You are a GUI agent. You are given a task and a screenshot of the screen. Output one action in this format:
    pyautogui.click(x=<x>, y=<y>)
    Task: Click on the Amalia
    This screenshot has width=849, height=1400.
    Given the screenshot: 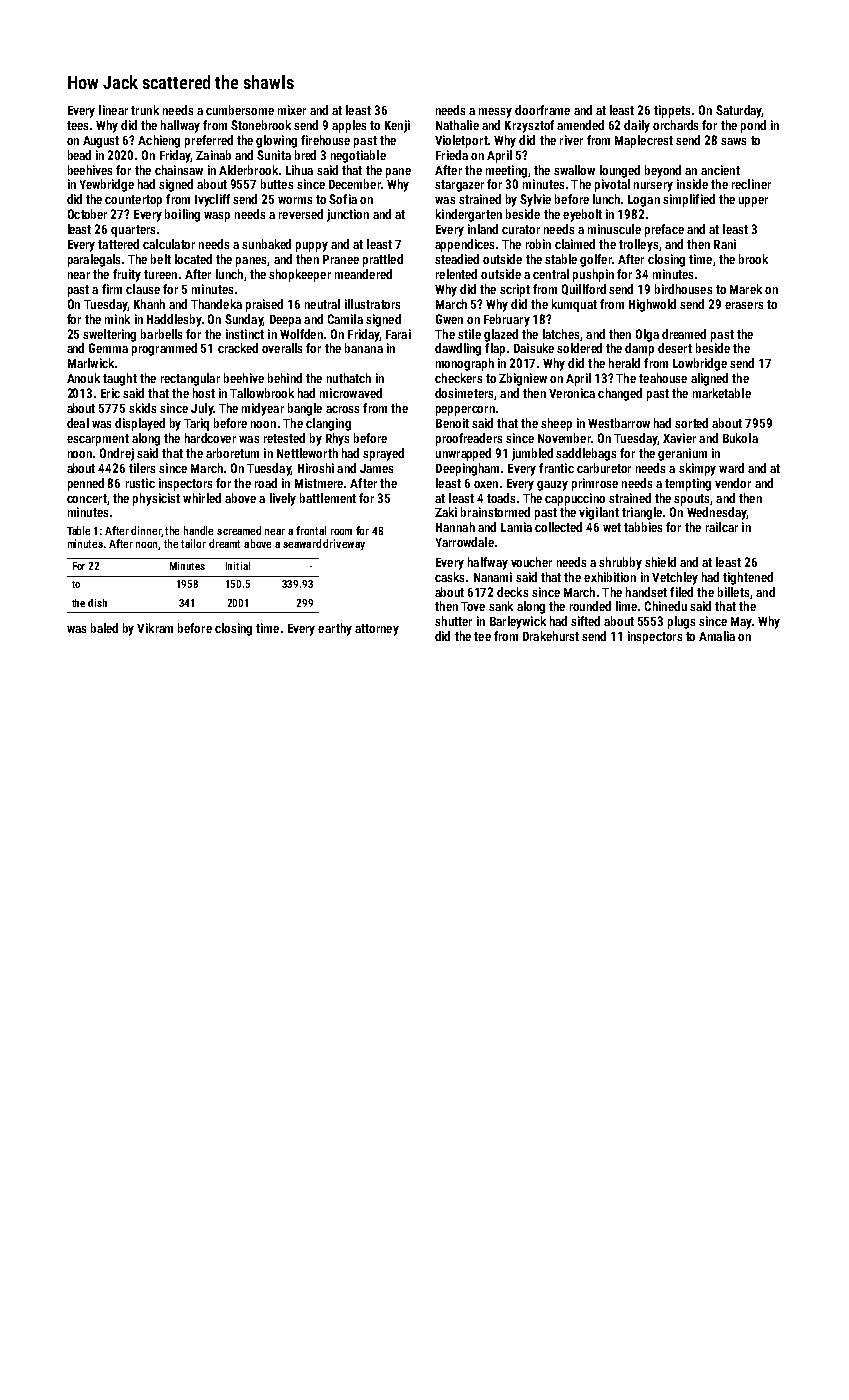 What is the action you would take?
    pyautogui.click(x=717, y=636)
